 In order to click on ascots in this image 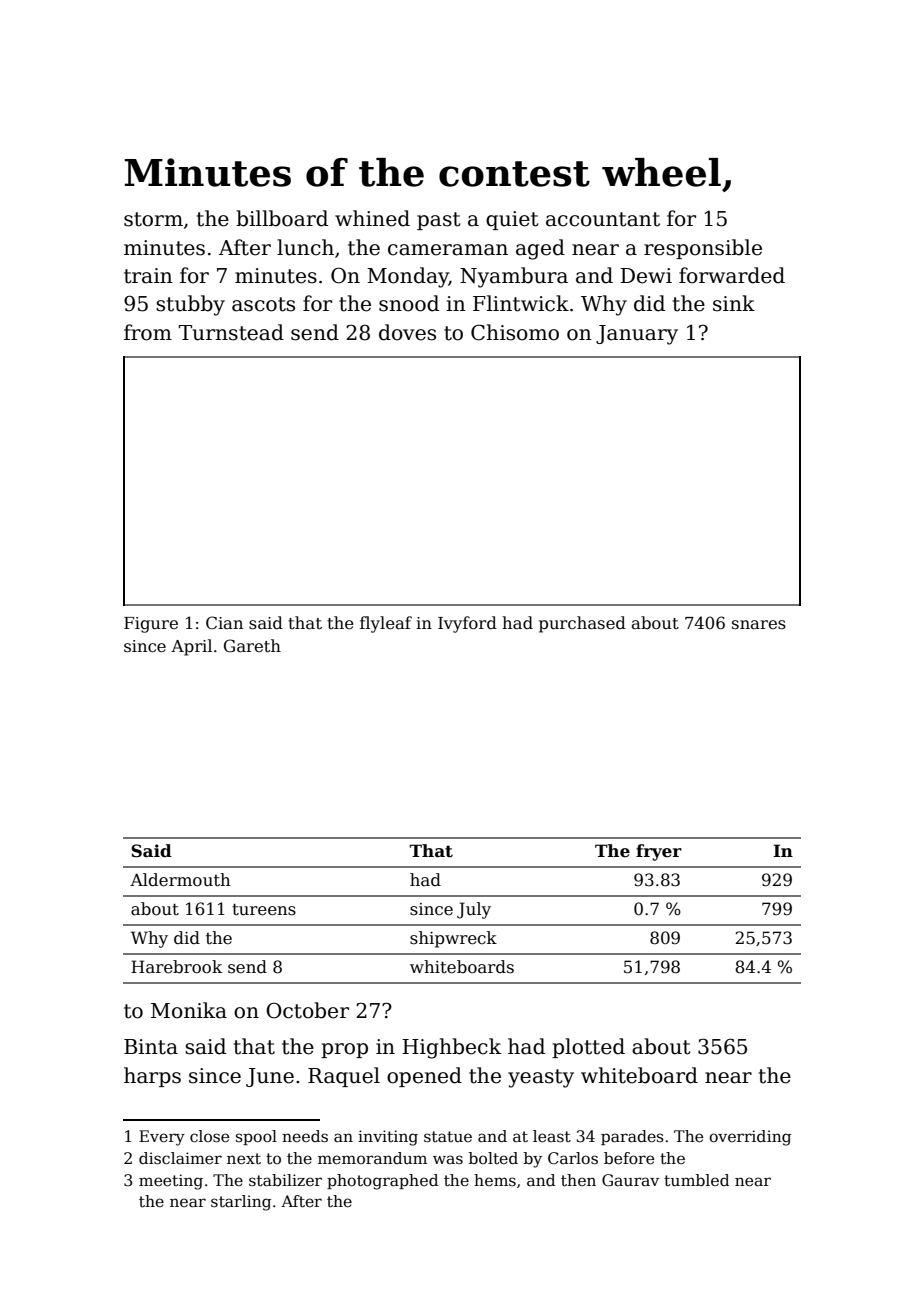, I will do `click(263, 304)`.
